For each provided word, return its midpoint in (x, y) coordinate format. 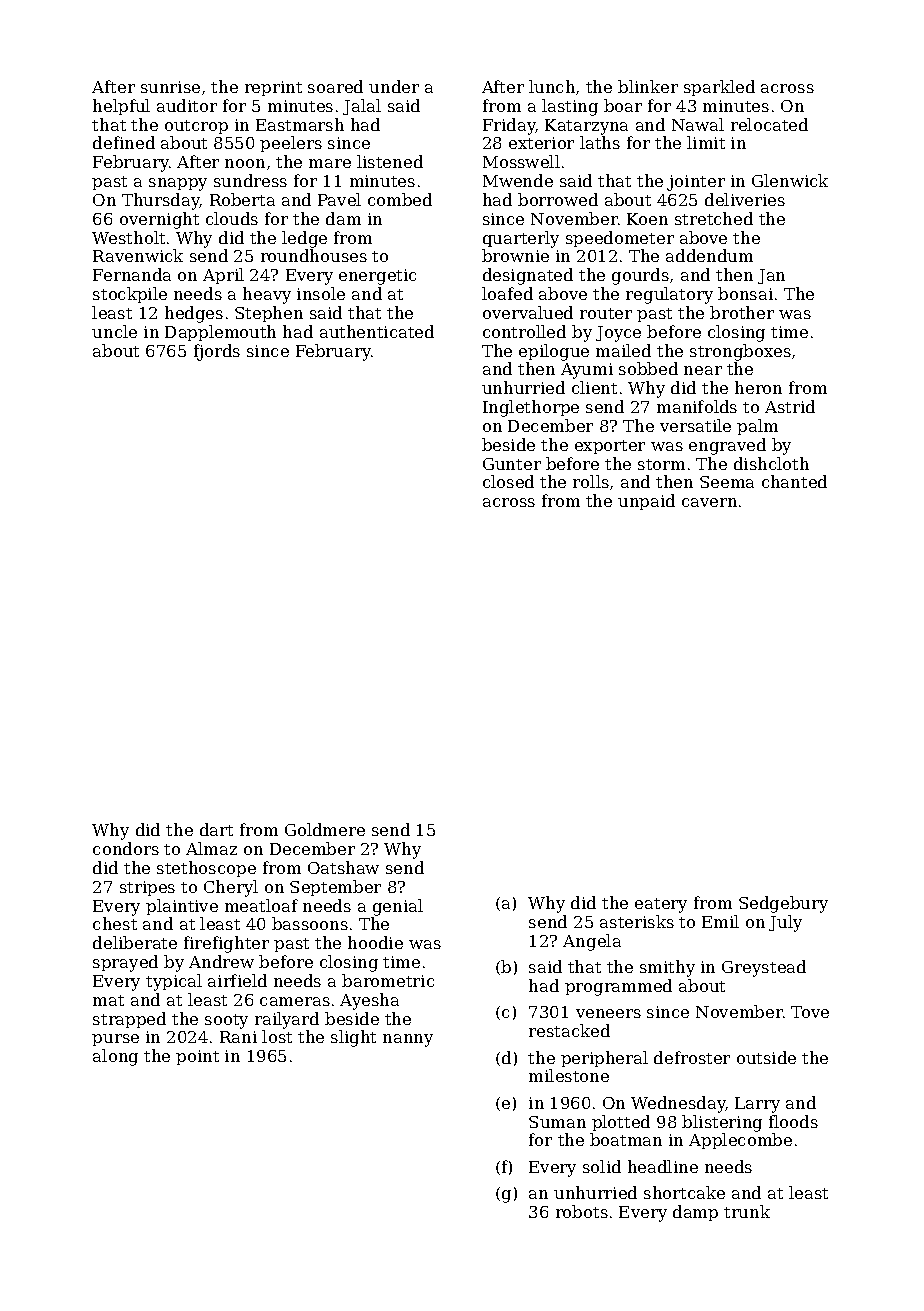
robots (582, 1211)
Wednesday (678, 1104)
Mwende (518, 180)
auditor (187, 105)
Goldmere (325, 829)
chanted (794, 481)
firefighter (226, 944)
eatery (661, 905)
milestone (569, 1075)
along (115, 1057)
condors (126, 848)
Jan (771, 276)
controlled (524, 331)
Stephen (269, 314)
